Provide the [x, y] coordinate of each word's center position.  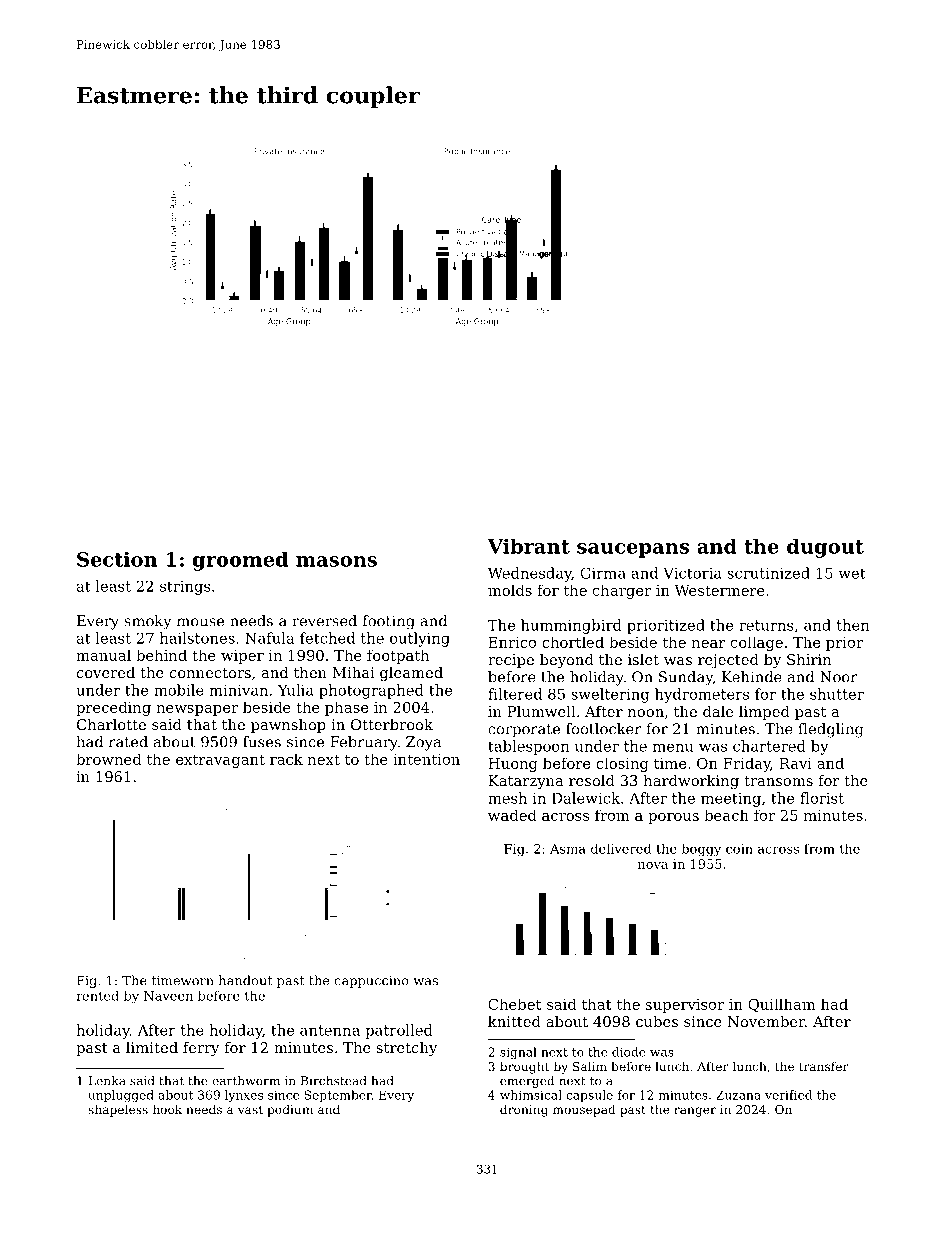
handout [245, 980]
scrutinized [768, 573]
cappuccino [371, 982]
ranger [695, 1112]
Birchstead [334, 1081]
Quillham [782, 1005]
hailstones [197, 638]
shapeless [118, 1110]
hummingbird [571, 626]
